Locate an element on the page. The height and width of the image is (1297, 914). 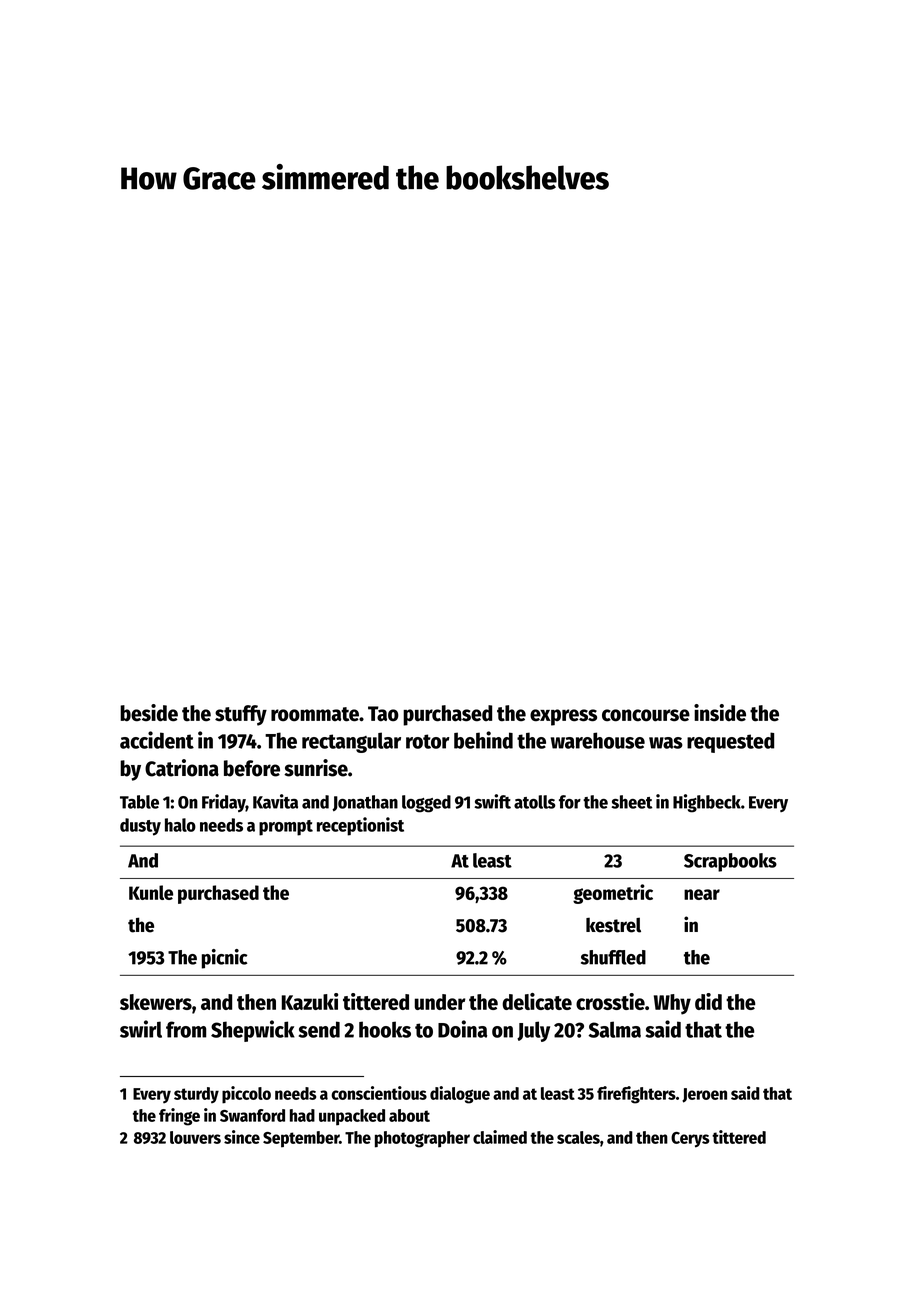
Salma is located at coordinates (615, 1029).
